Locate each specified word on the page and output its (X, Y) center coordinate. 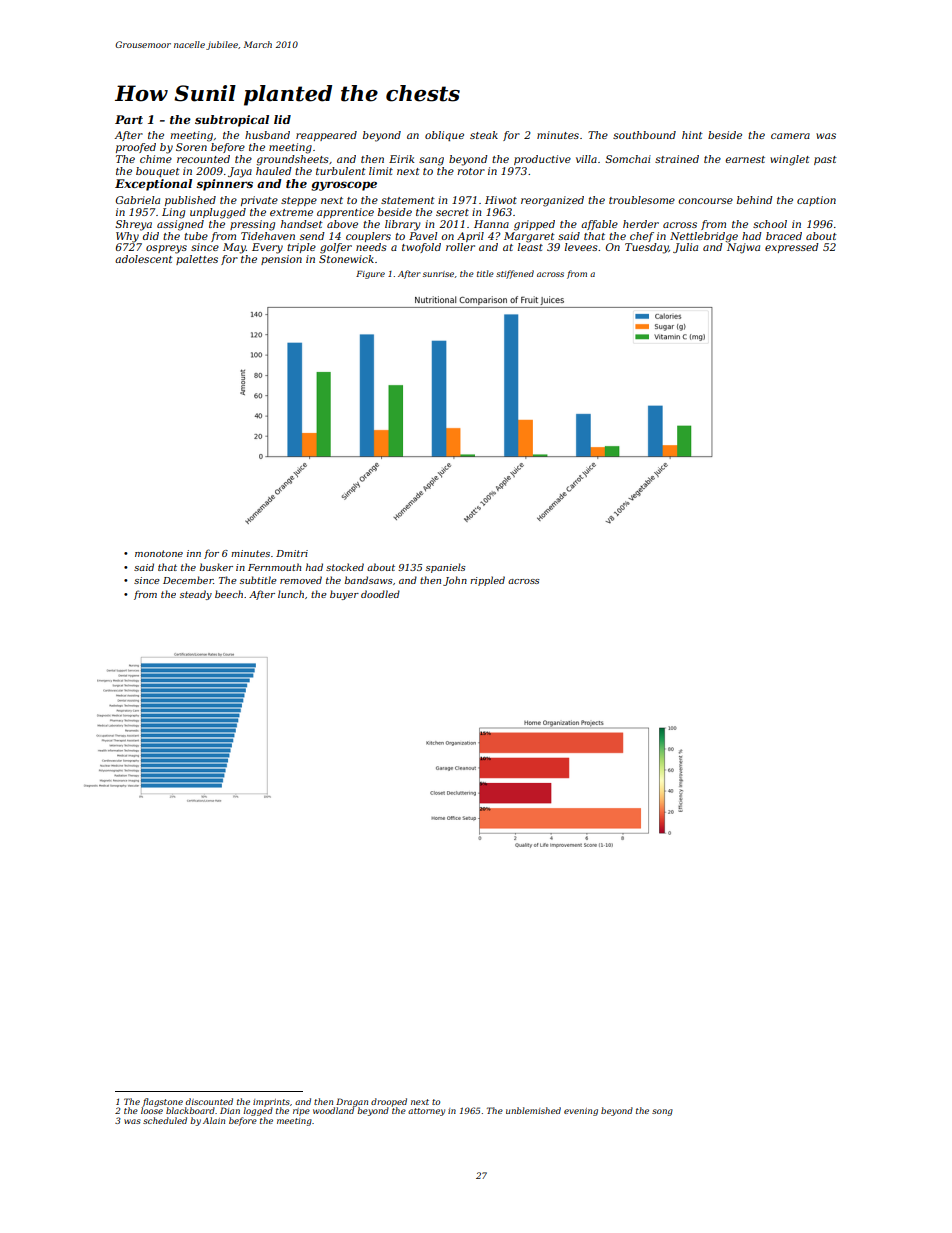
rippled (487, 581)
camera (790, 136)
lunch (291, 594)
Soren (191, 147)
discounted (209, 1101)
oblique (444, 136)
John (455, 581)
